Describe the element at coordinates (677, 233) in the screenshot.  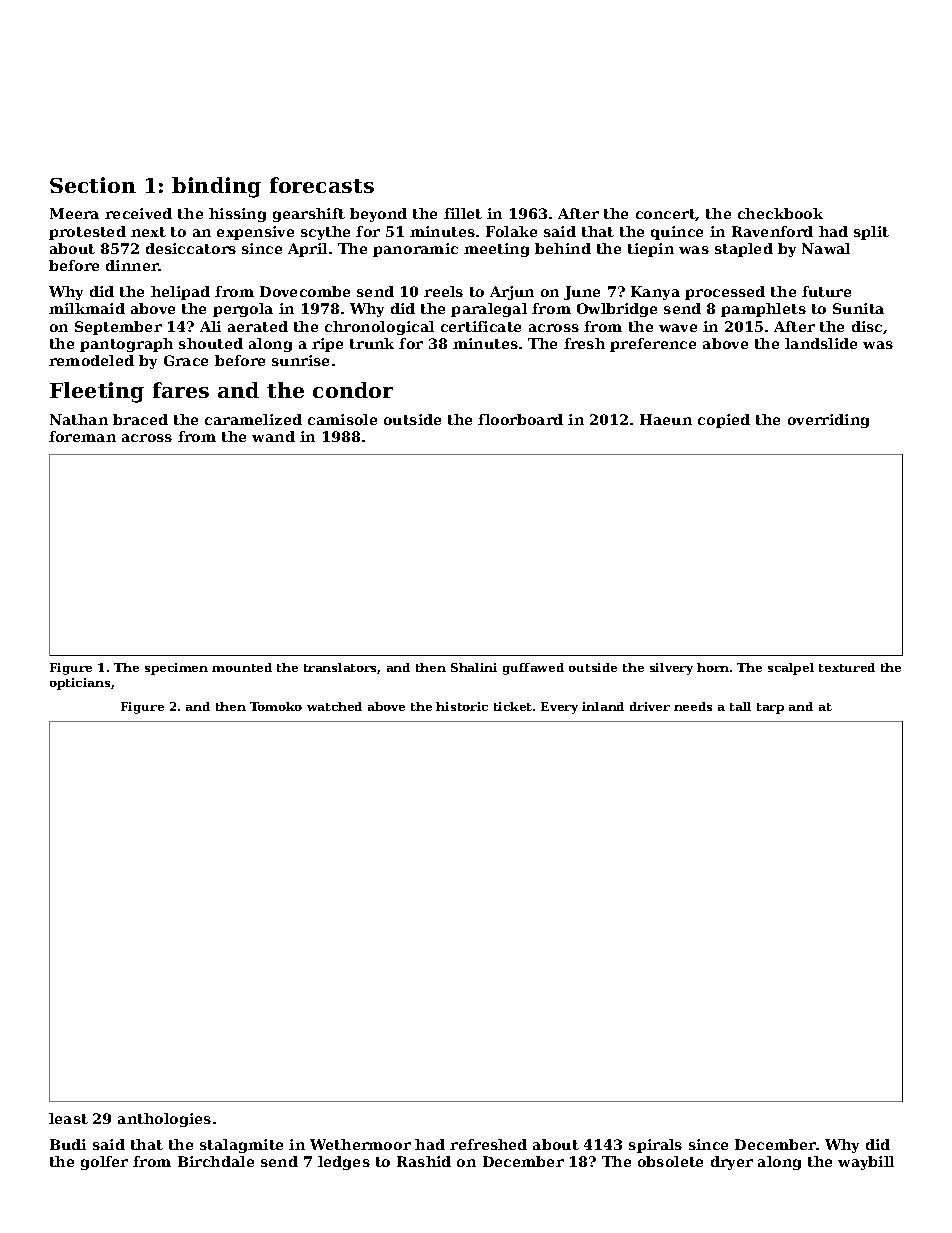
I see `quince` at that location.
